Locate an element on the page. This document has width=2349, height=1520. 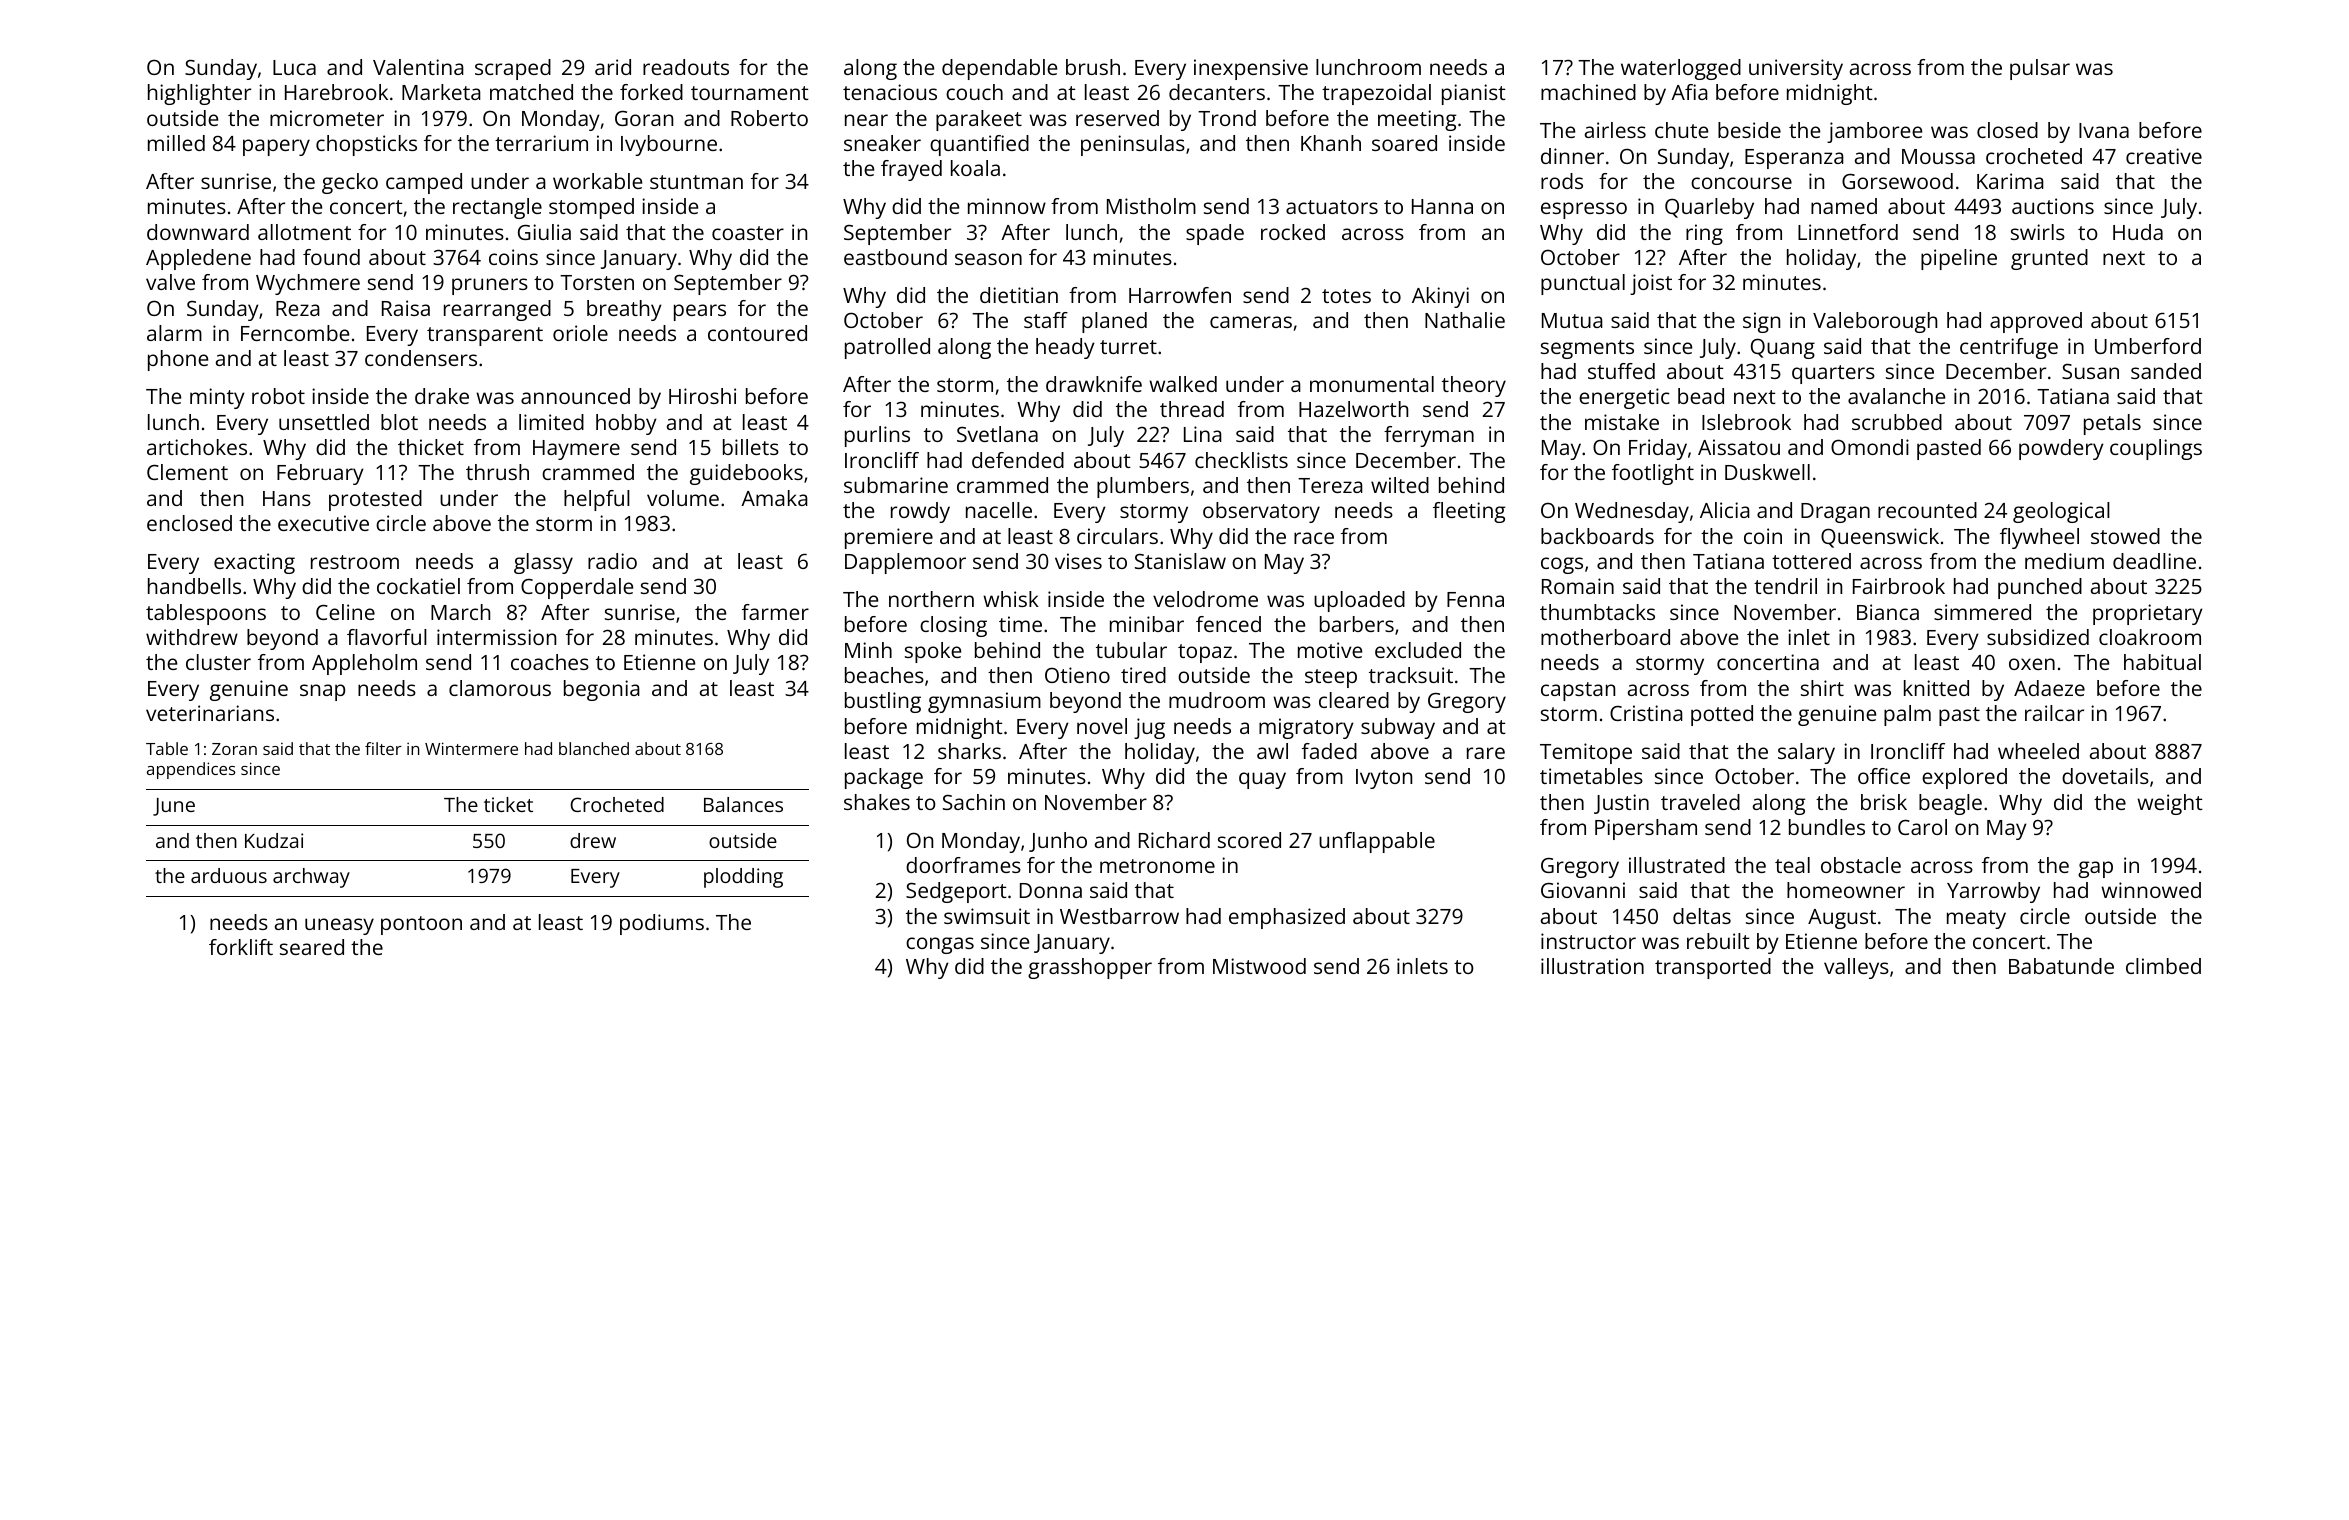
package is located at coordinates (884, 778).
